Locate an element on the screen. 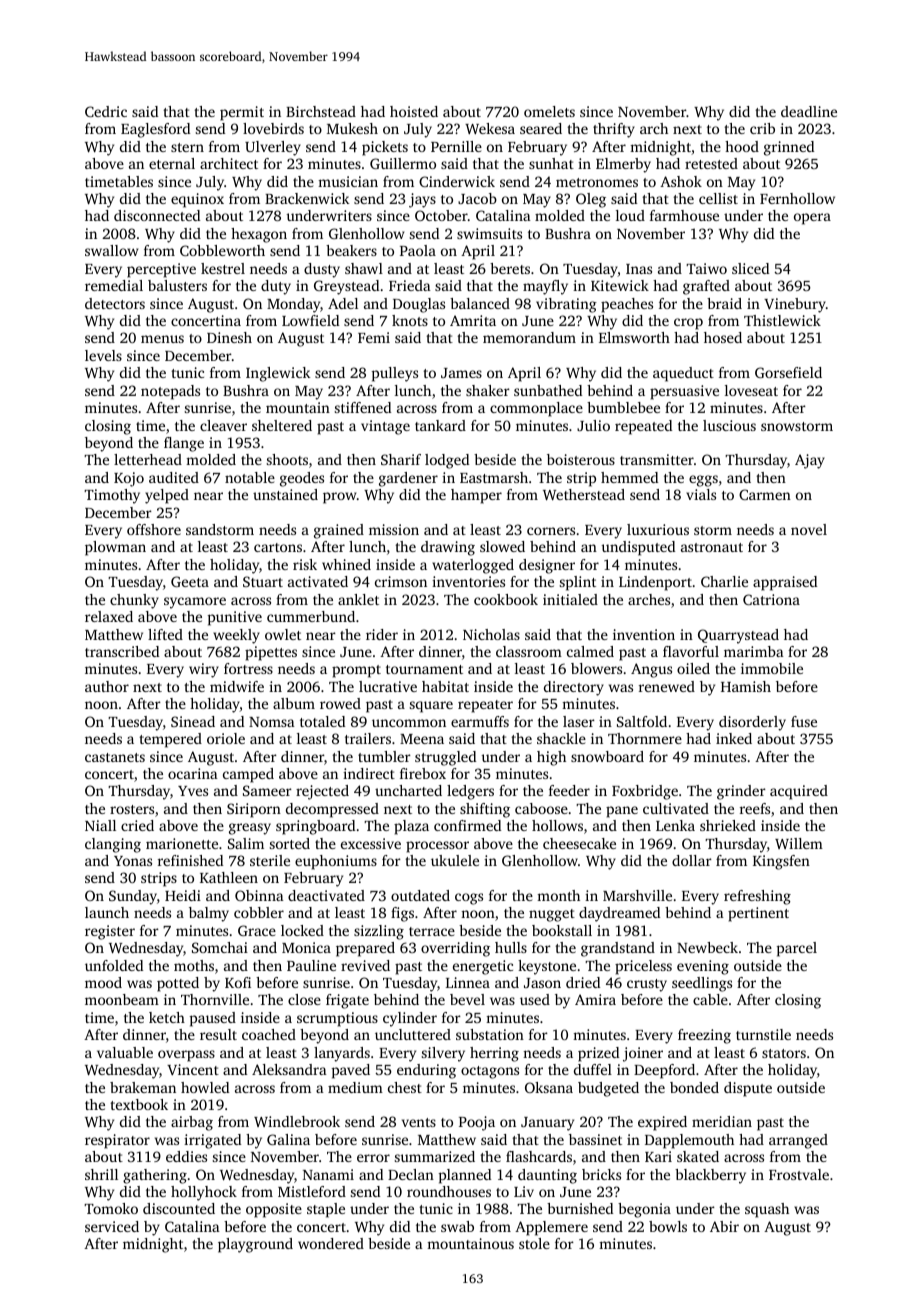 The height and width of the screenshot is (1308, 924). prow is located at coordinates (339, 498).
